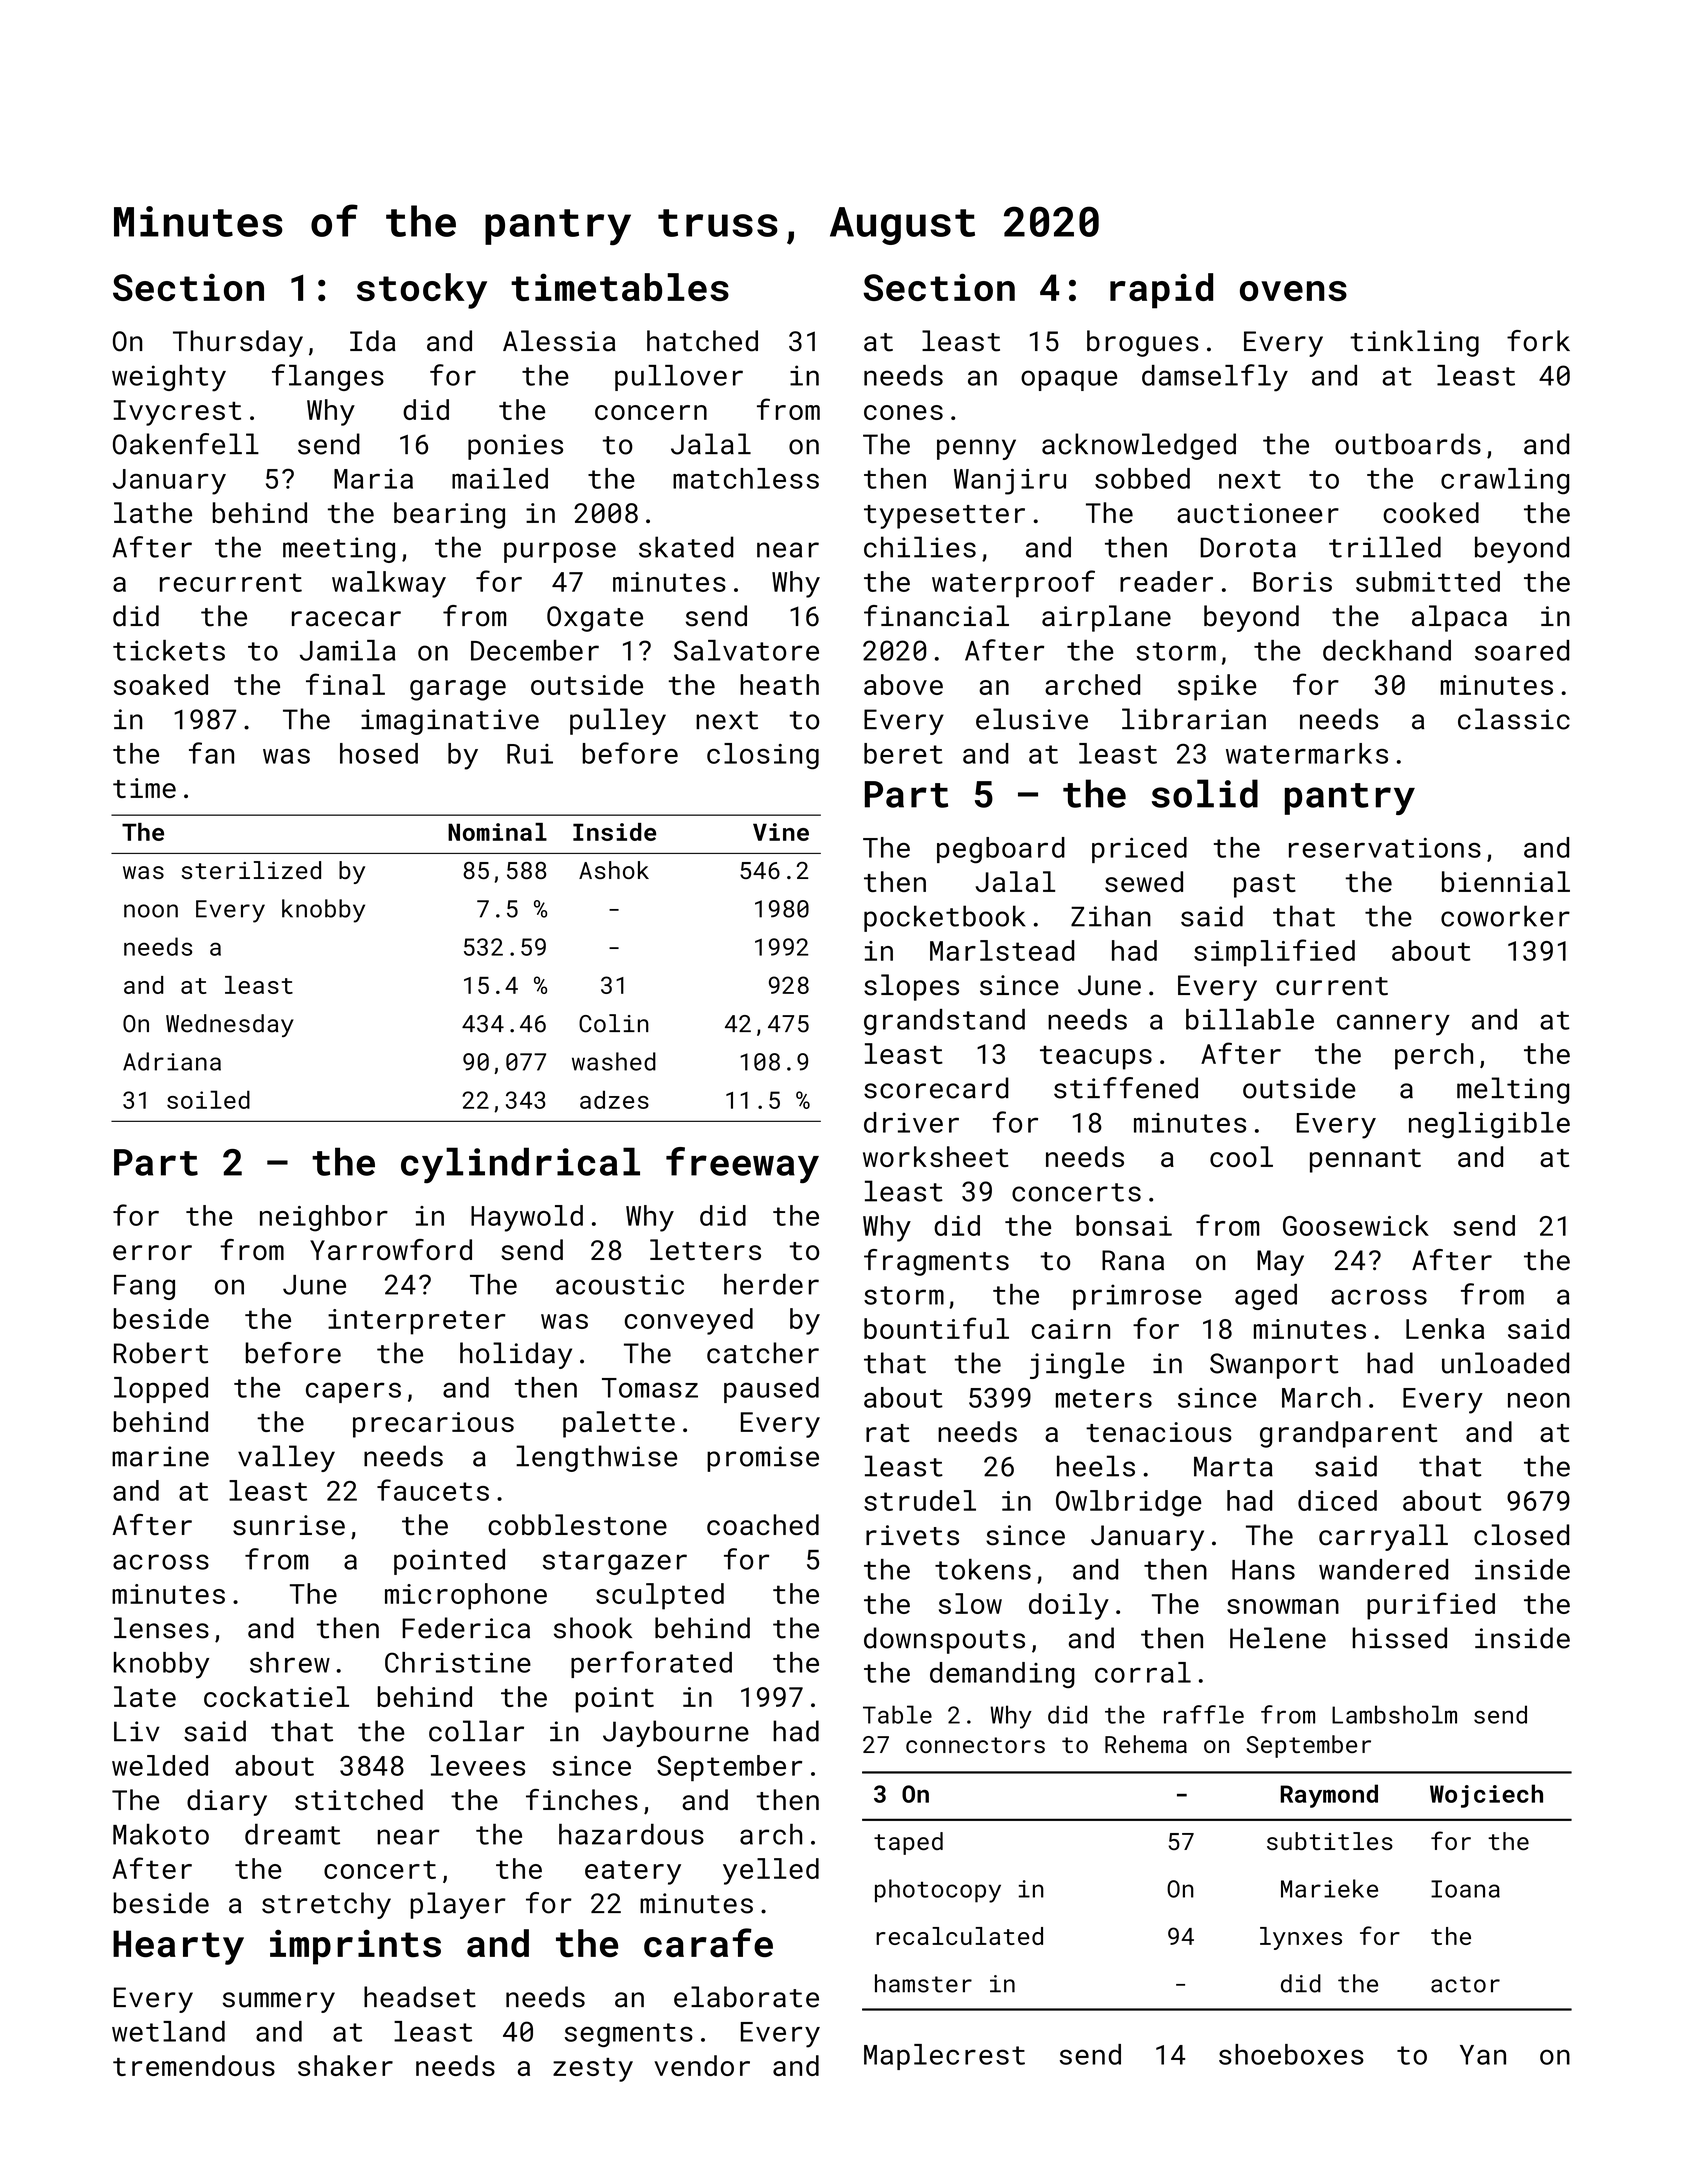 The height and width of the document is (2178, 1683). What do you see at coordinates (458, 1905) in the document?
I see `player` at bounding box center [458, 1905].
